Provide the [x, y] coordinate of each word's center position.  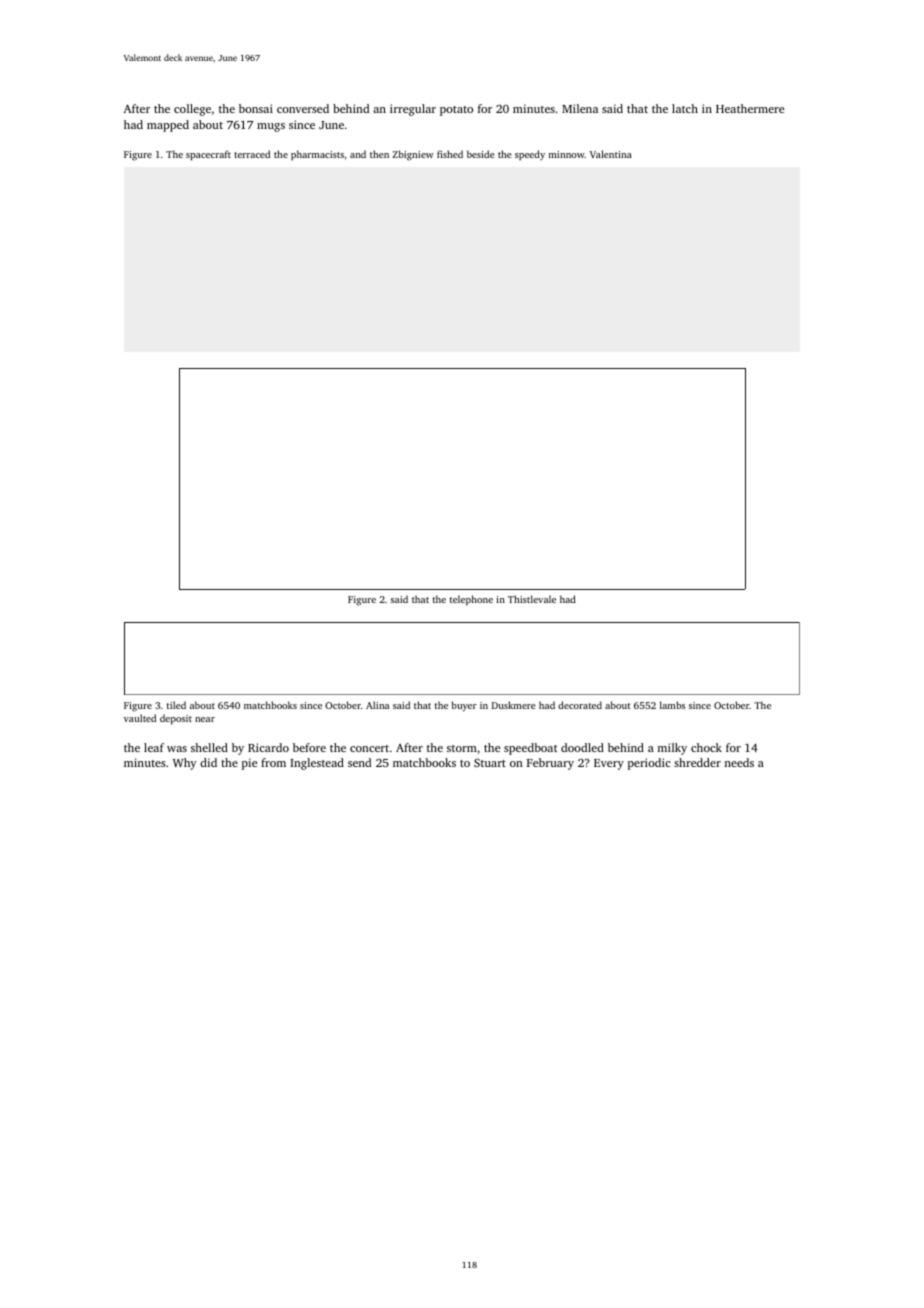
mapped [168, 126]
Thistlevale [532, 599]
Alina [377, 705]
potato [456, 111]
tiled [176, 705]
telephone [471, 600]
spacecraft [208, 155]
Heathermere [750, 108]
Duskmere [514, 705]
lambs [672, 705]
